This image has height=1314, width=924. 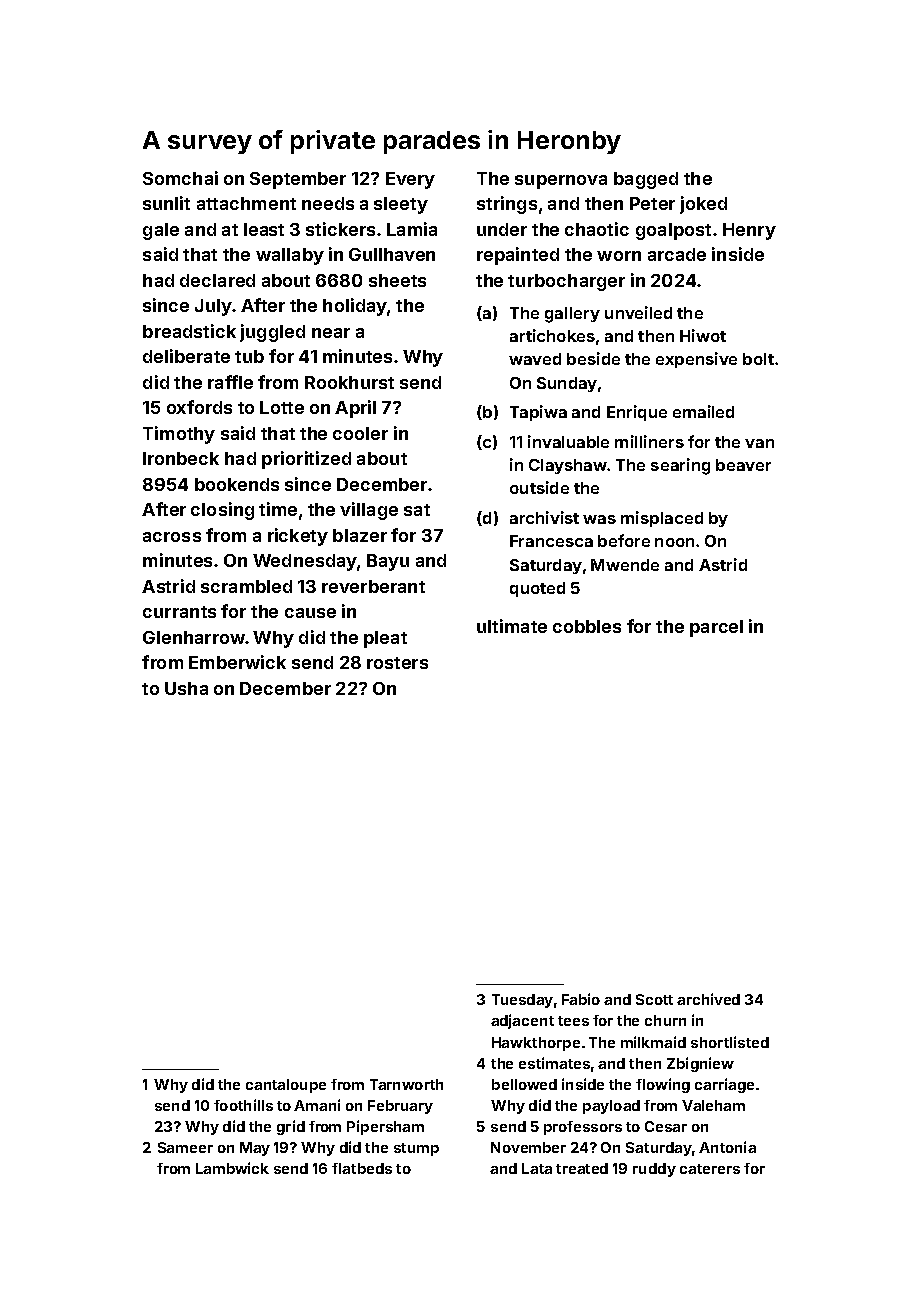 I want to click on Amani, so click(x=317, y=1105).
